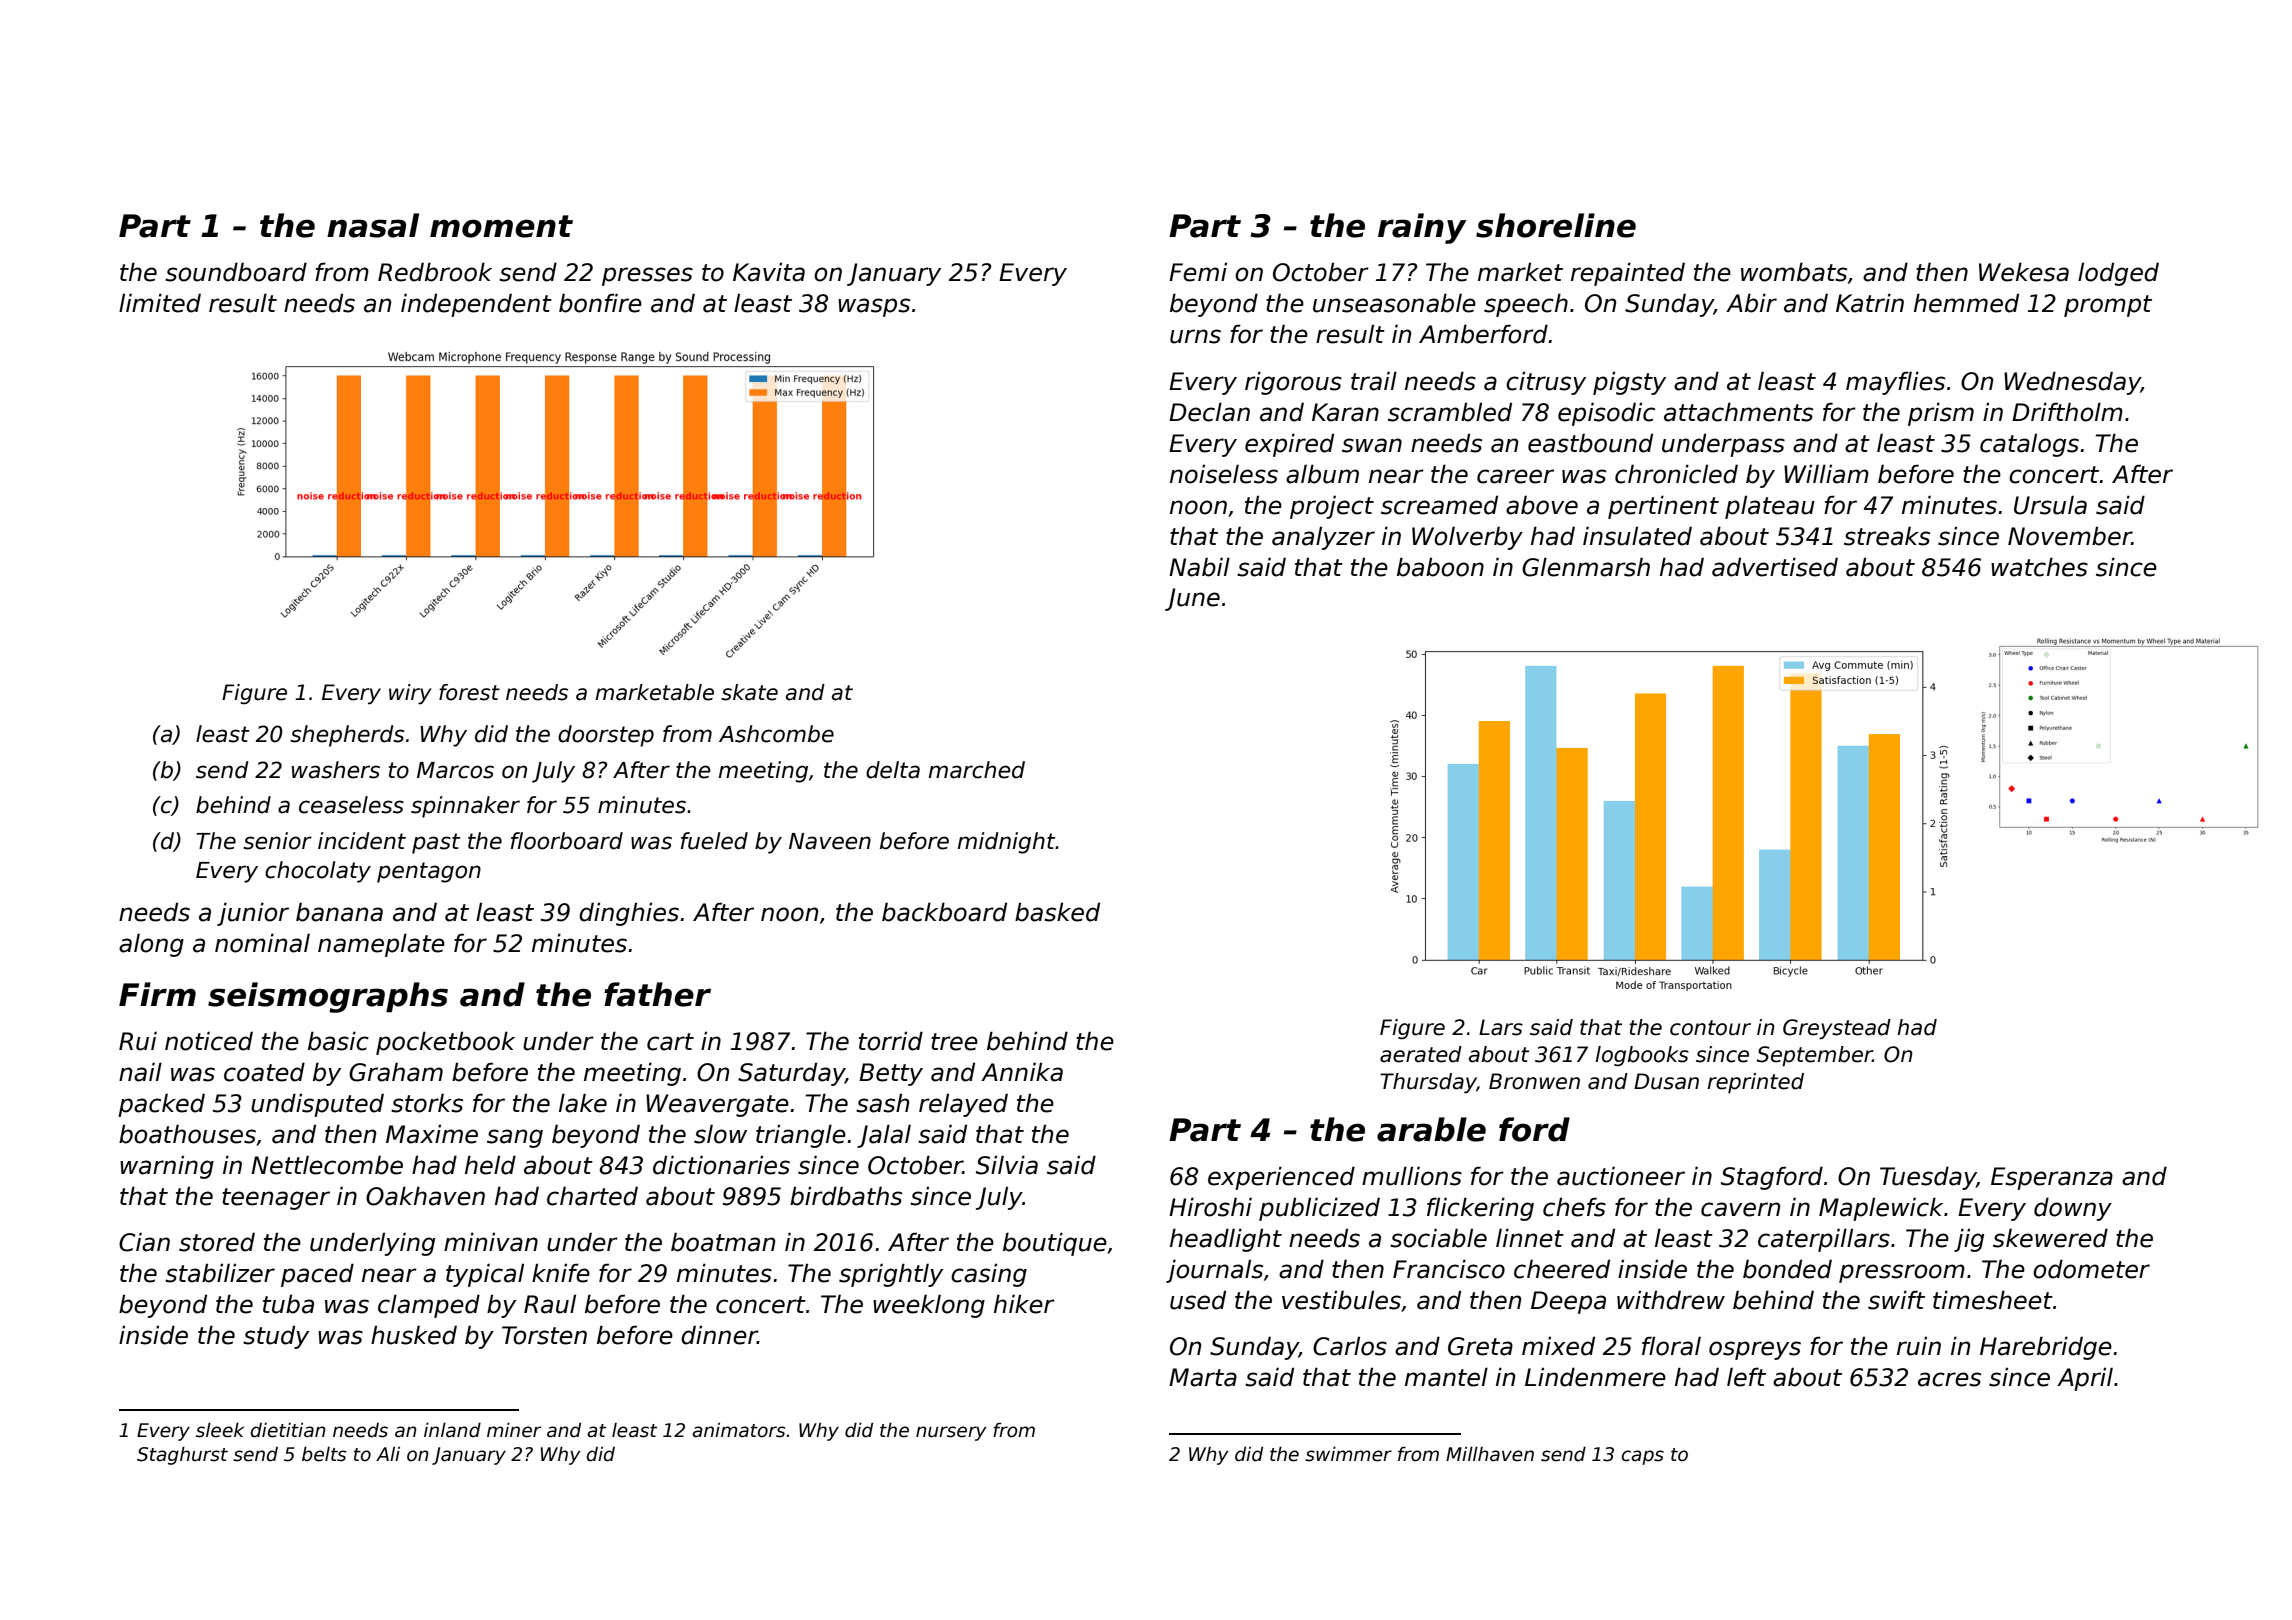 The image size is (2292, 1620). What do you see at coordinates (288, 1304) in the image?
I see `tuba` at bounding box center [288, 1304].
